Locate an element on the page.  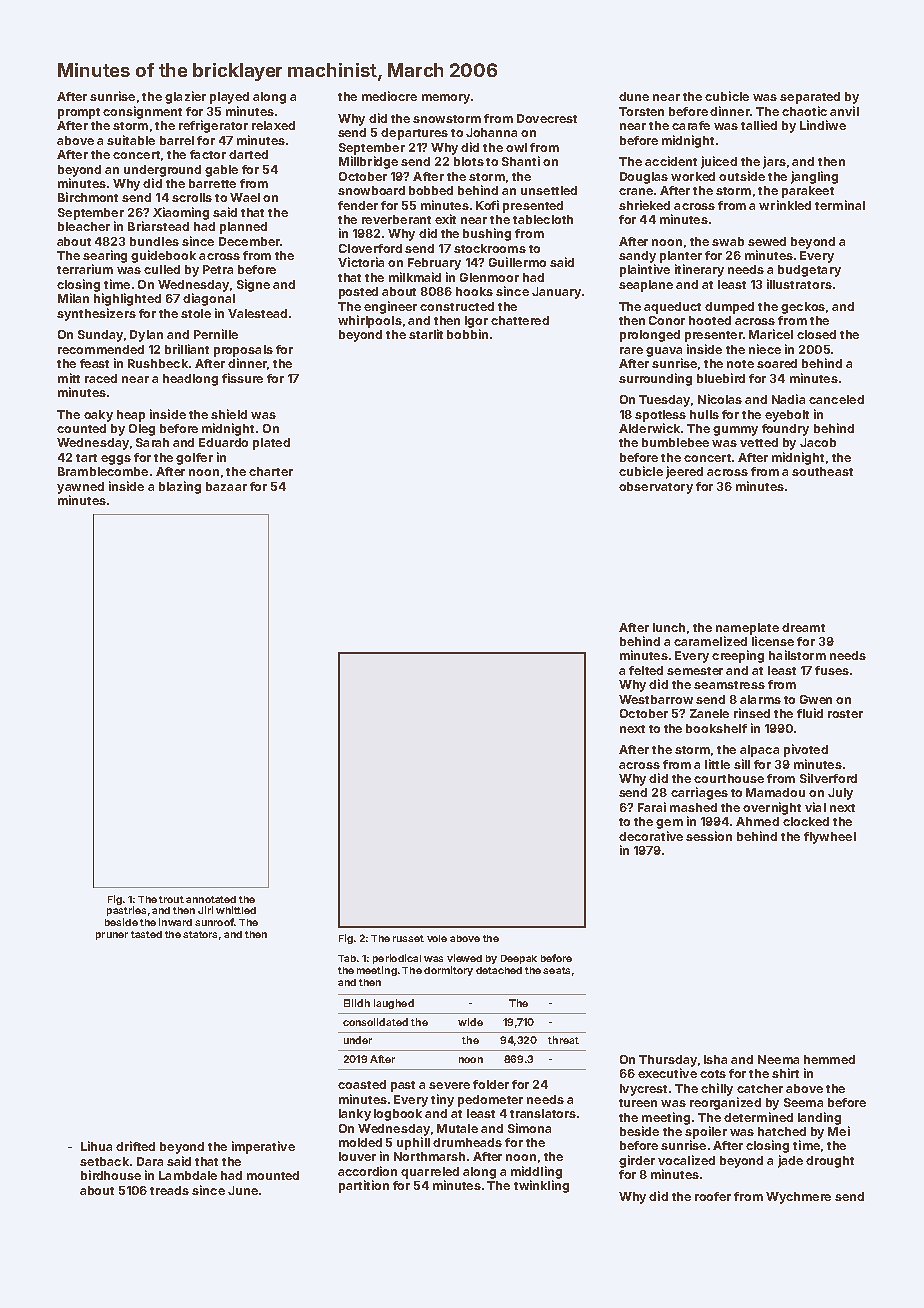
Wael is located at coordinates (245, 197).
